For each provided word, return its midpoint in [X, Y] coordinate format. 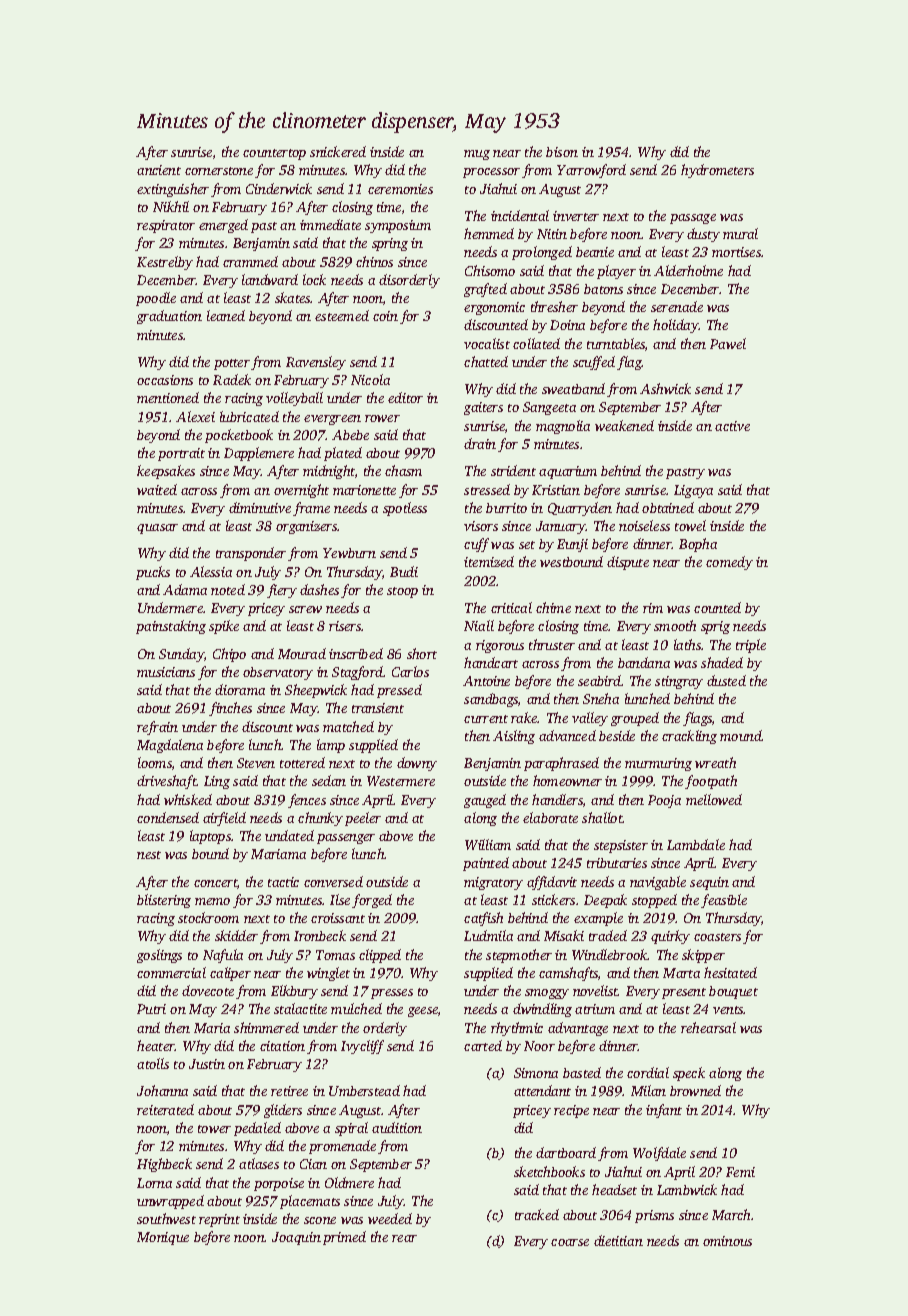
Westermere [401, 781]
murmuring [658, 764]
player [616, 272]
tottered [302, 762]
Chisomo [490, 270]
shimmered [266, 1027]
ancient [159, 170]
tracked [537, 1214]
